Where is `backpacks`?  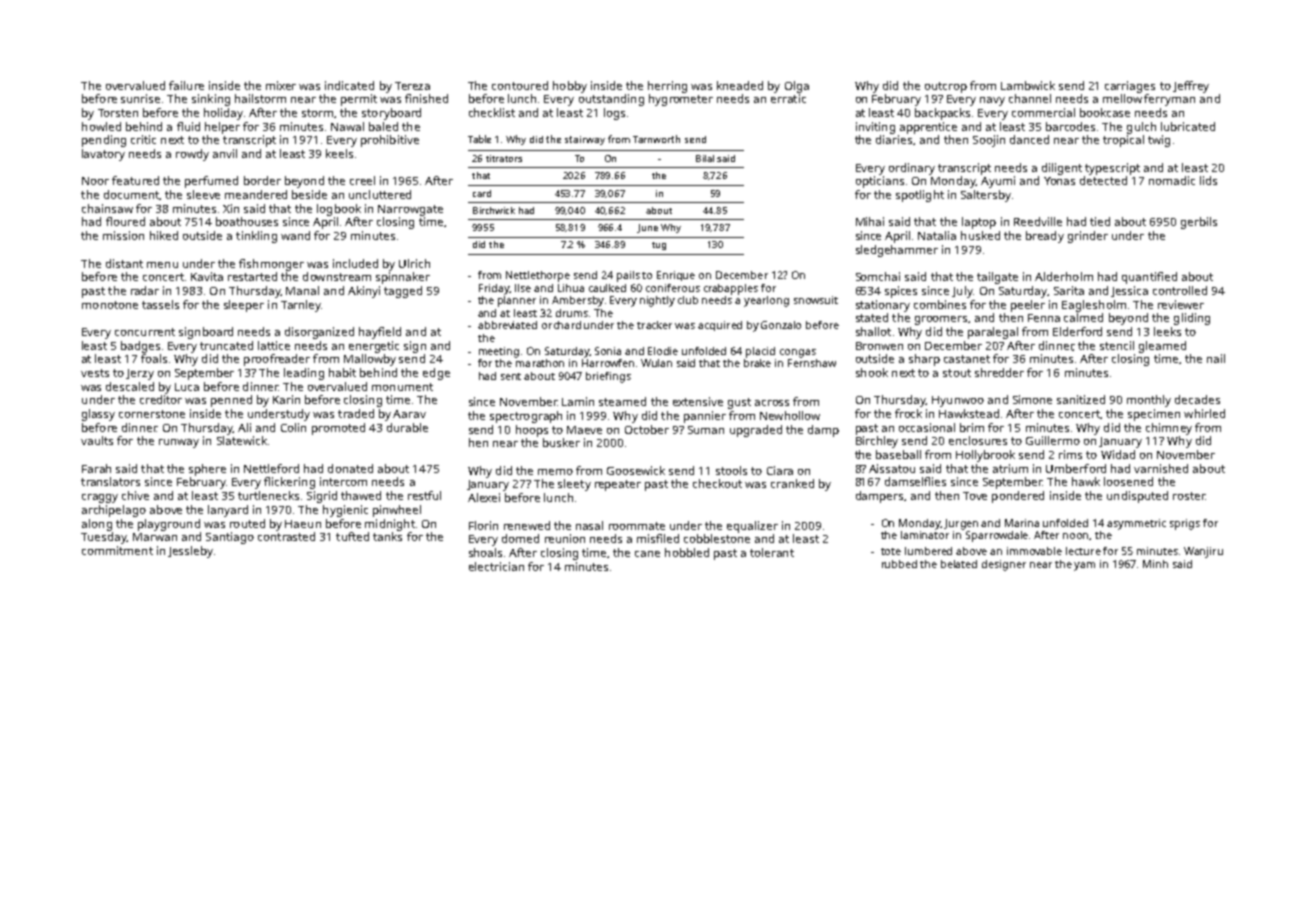 backpacks is located at coordinates (942, 114).
